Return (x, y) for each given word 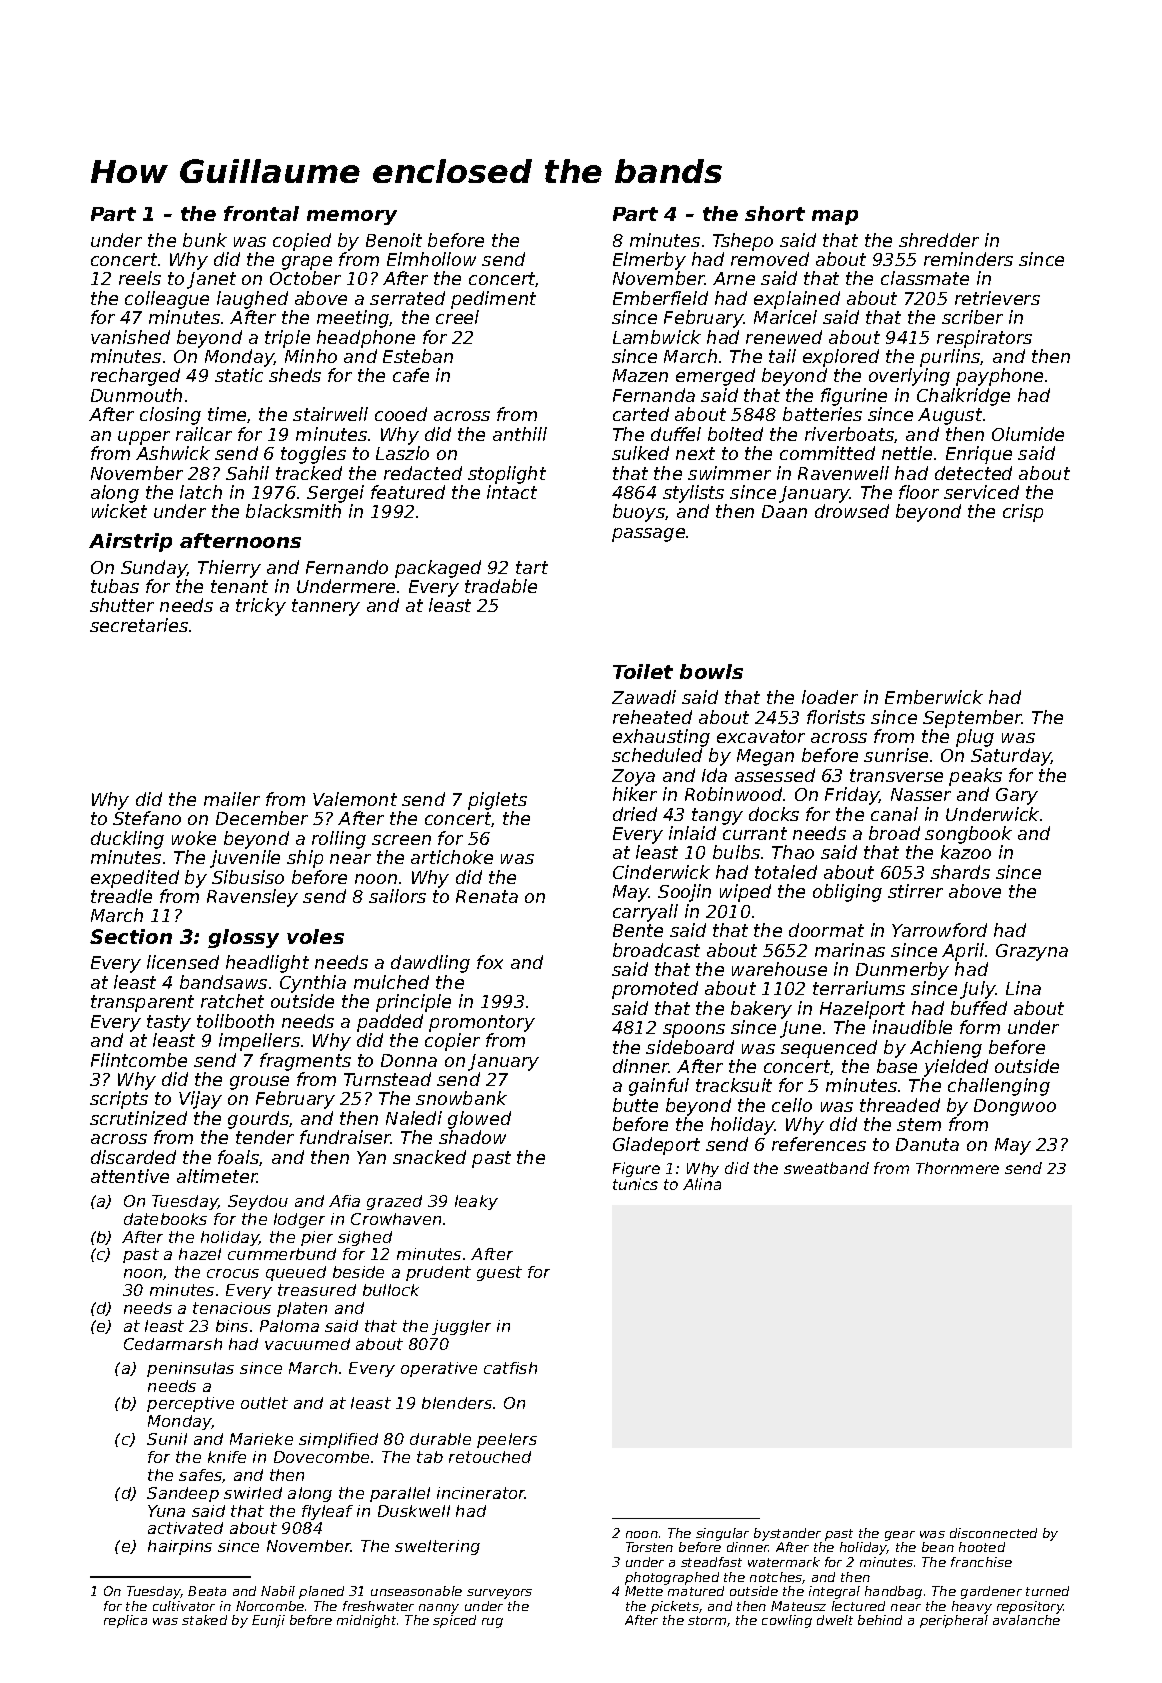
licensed (183, 962)
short (775, 213)
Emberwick (934, 697)
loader (830, 697)
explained (797, 300)
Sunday (154, 569)
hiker (635, 794)
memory (352, 217)
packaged (438, 569)
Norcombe (270, 1606)
